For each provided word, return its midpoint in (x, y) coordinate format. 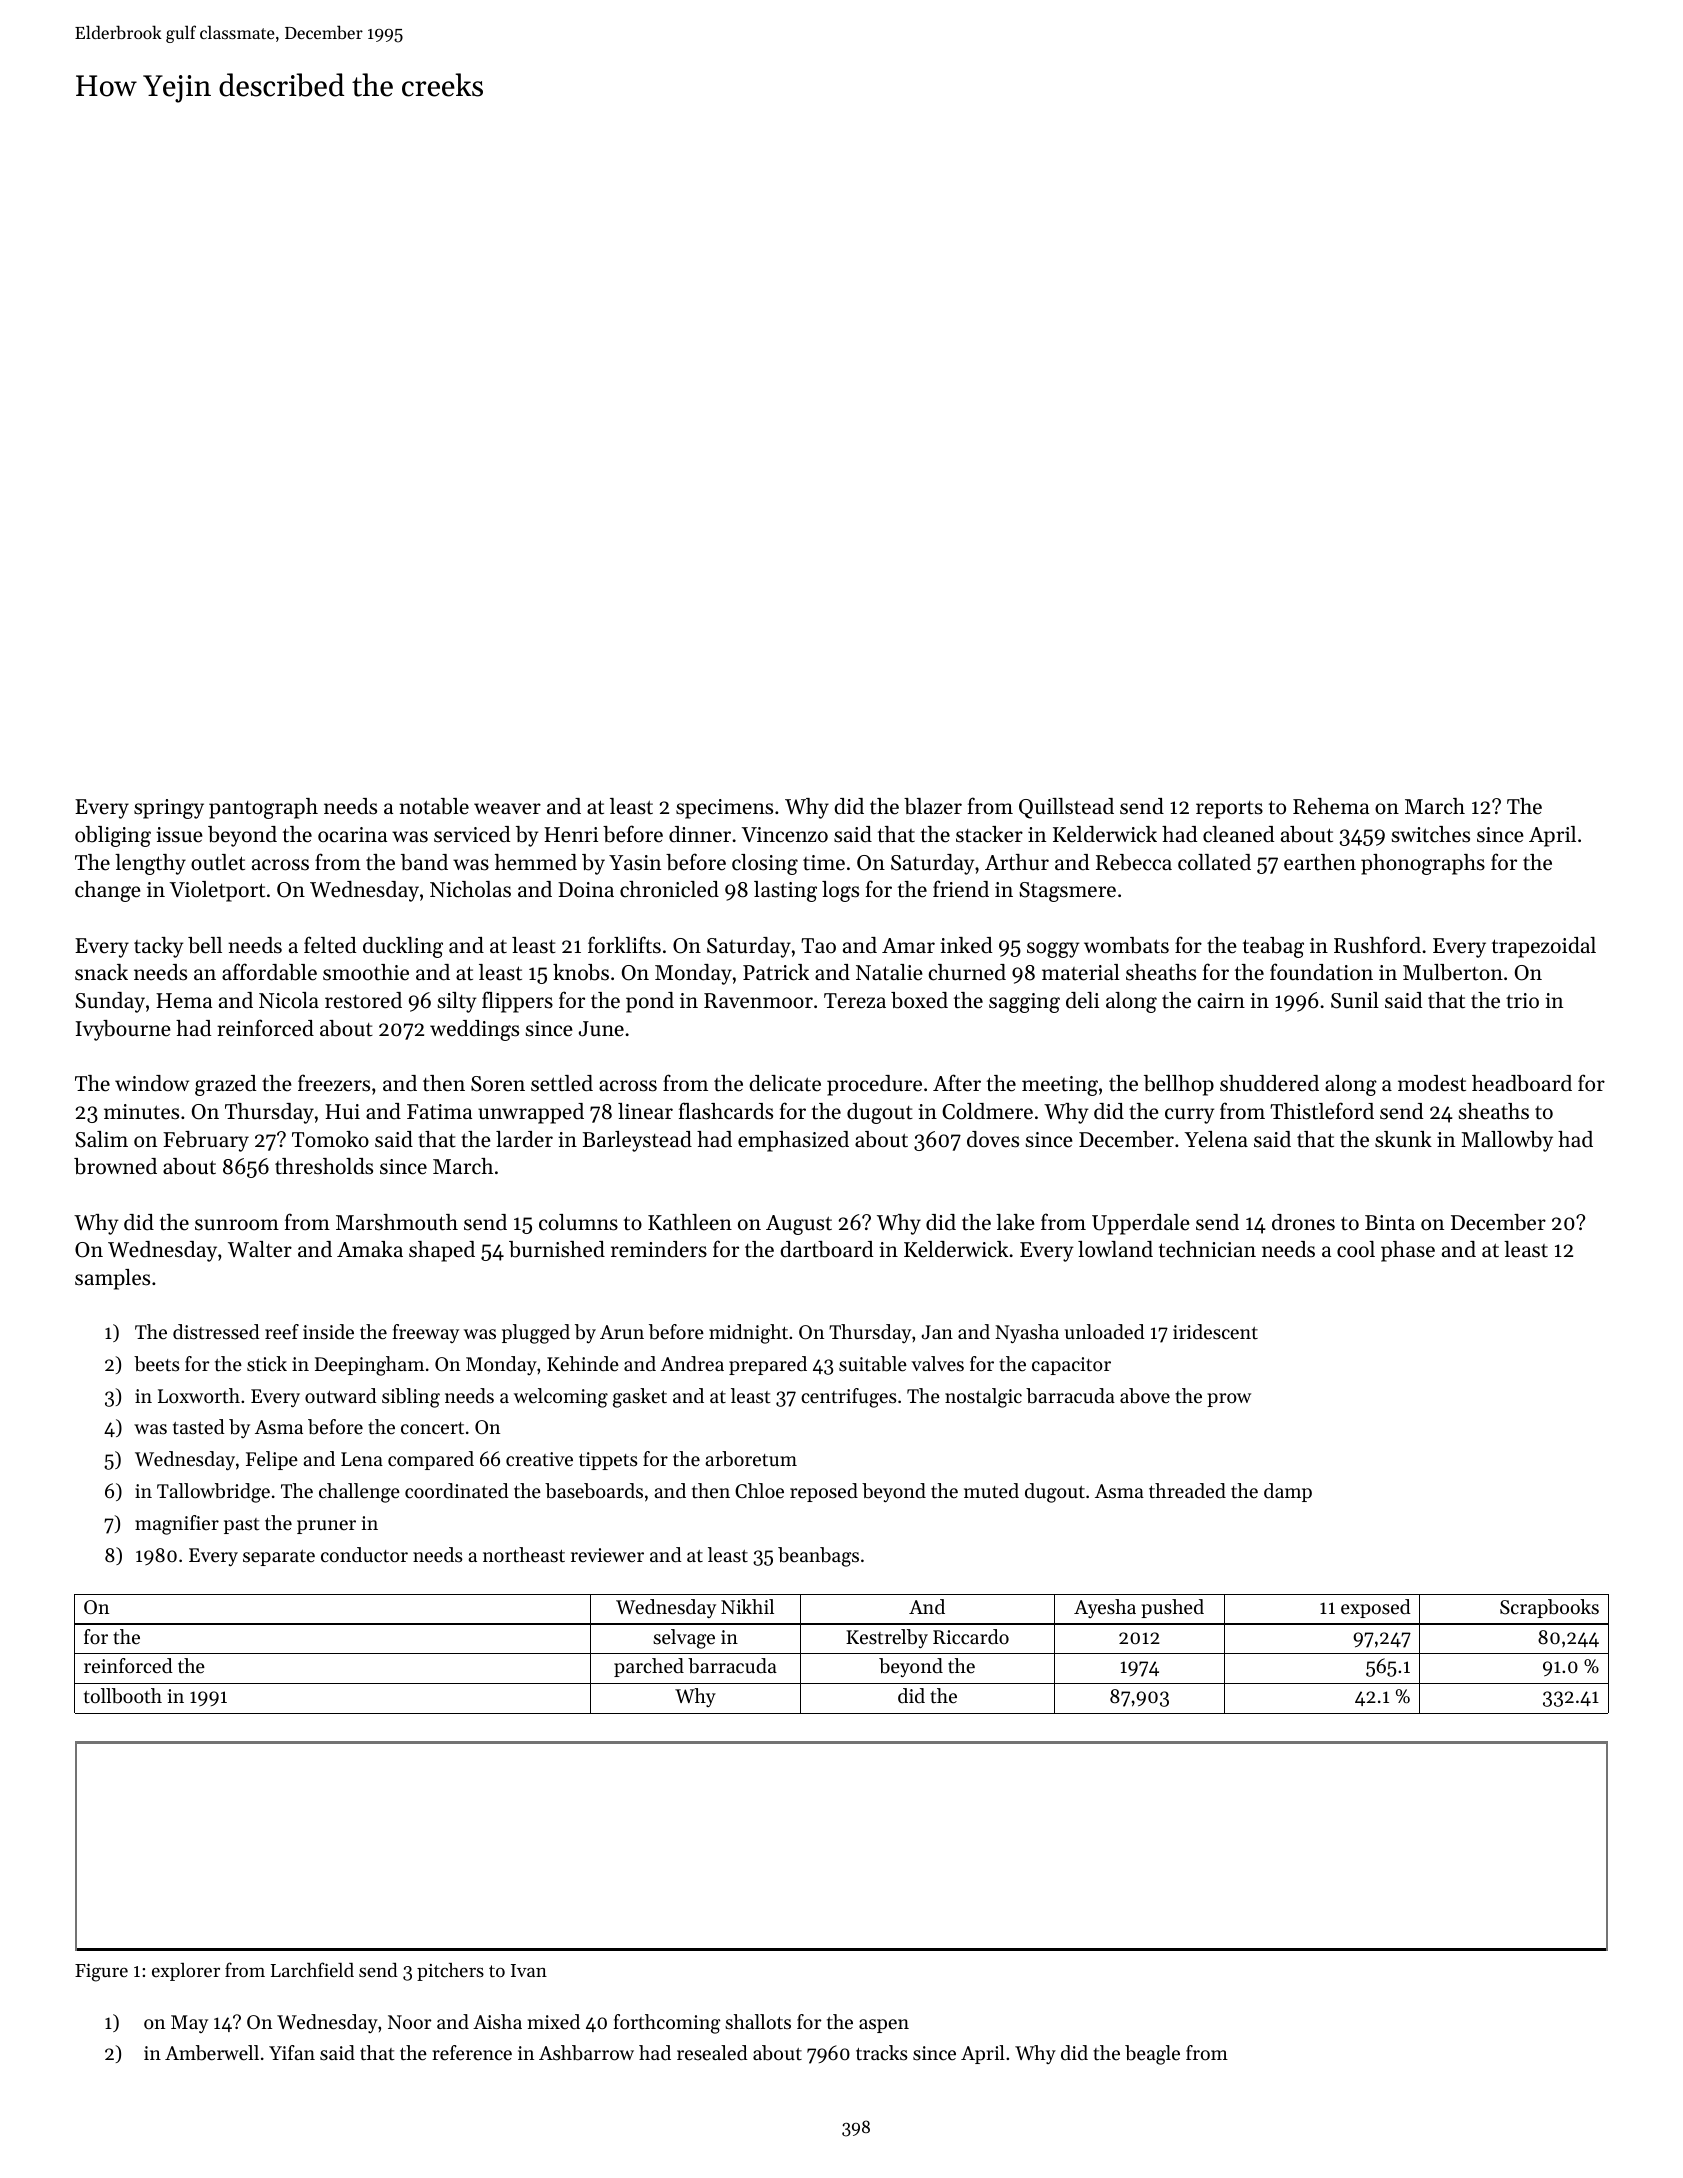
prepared (768, 1365)
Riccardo (971, 1637)
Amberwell (212, 2053)
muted (991, 1491)
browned (115, 1166)
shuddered (1269, 1083)
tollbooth (123, 1696)
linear (645, 1111)
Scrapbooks (1549, 1608)
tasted (199, 1427)
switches (1431, 834)
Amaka (370, 1249)
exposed (1376, 1608)
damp (1288, 1492)
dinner (700, 834)
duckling (403, 947)
